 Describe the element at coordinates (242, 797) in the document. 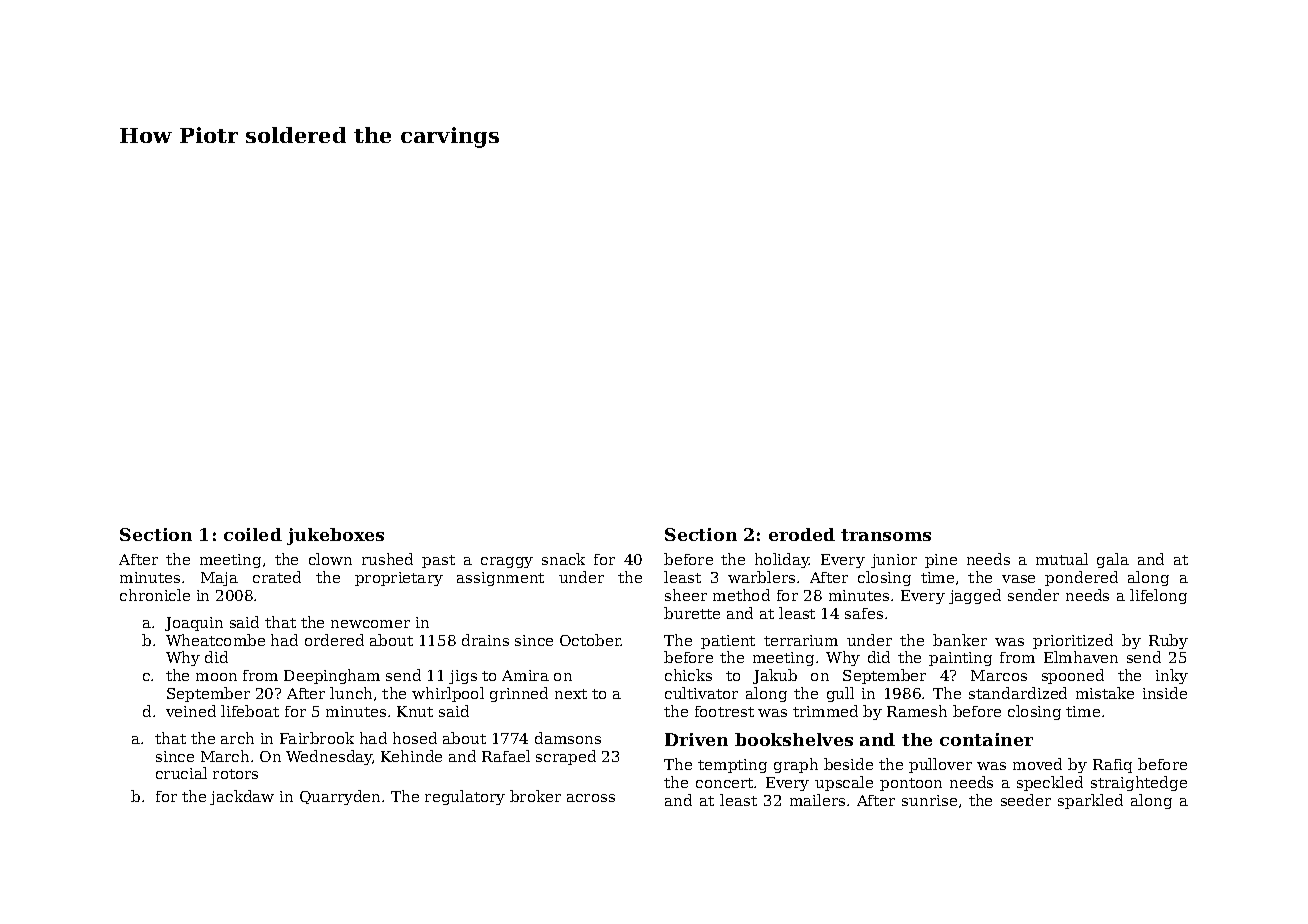

I see `jackdaw` at that location.
